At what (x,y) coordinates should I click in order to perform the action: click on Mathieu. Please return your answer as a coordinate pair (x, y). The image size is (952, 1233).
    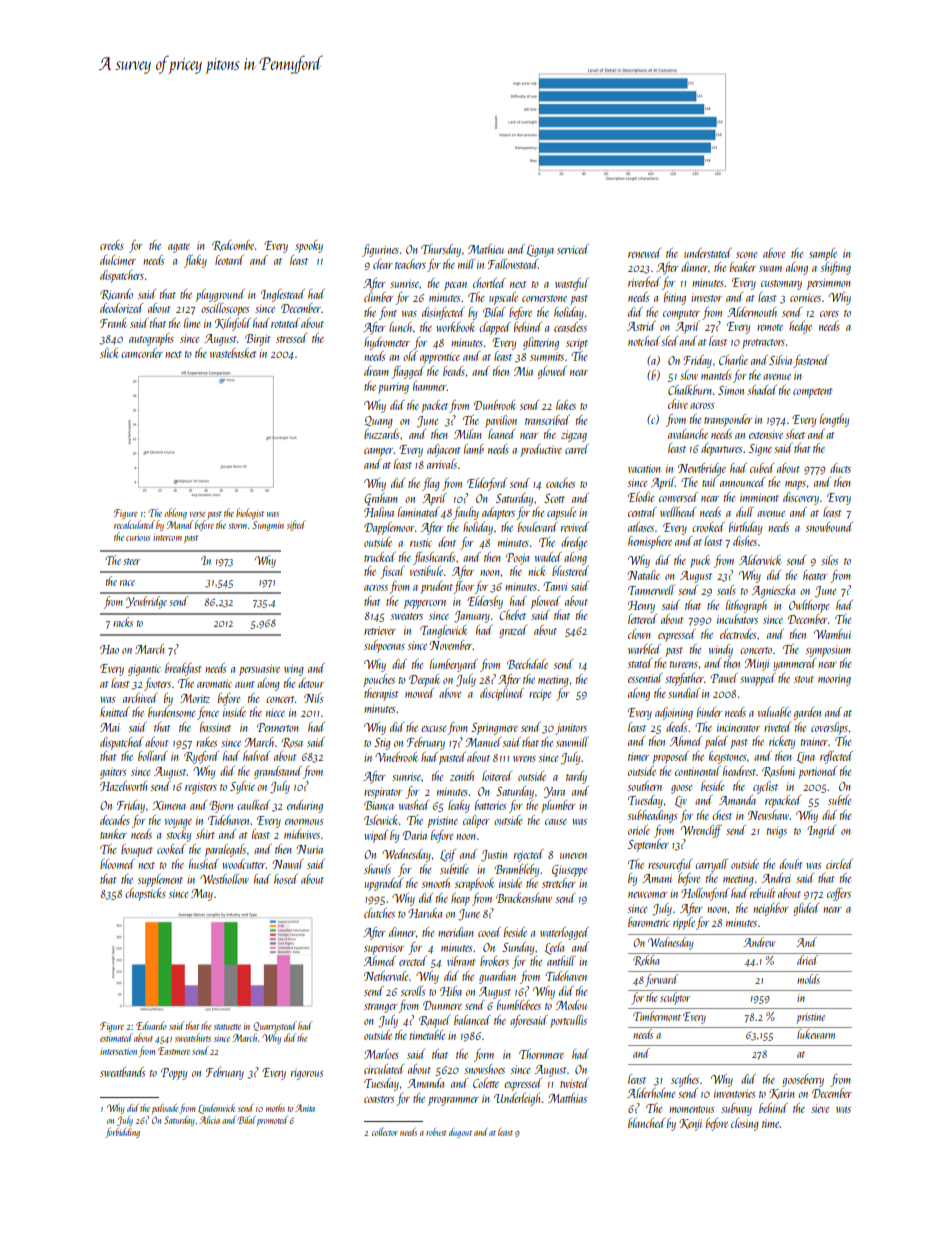
    Looking at the image, I should click on (486, 249).
